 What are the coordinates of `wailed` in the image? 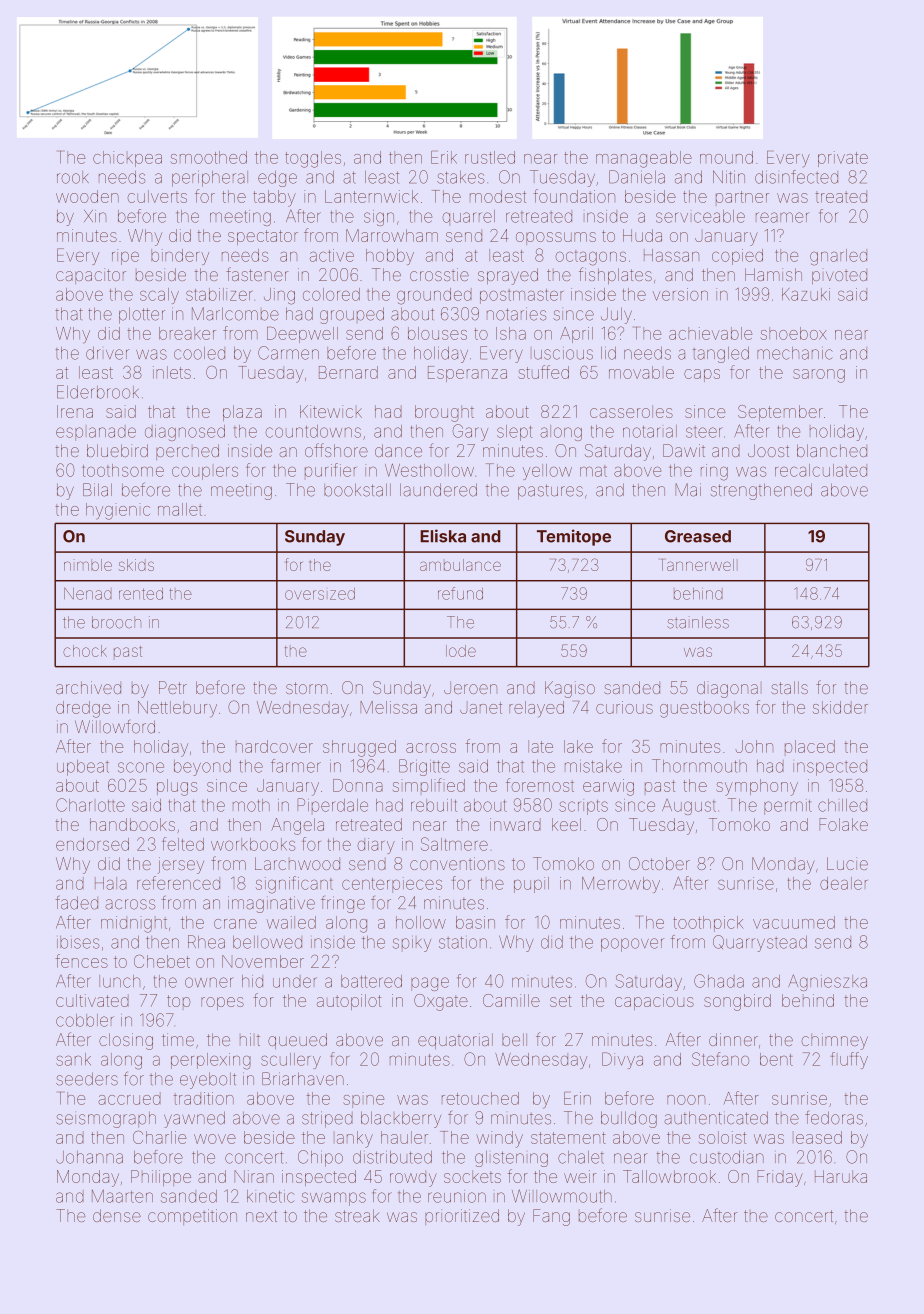 It's located at (291, 922).
